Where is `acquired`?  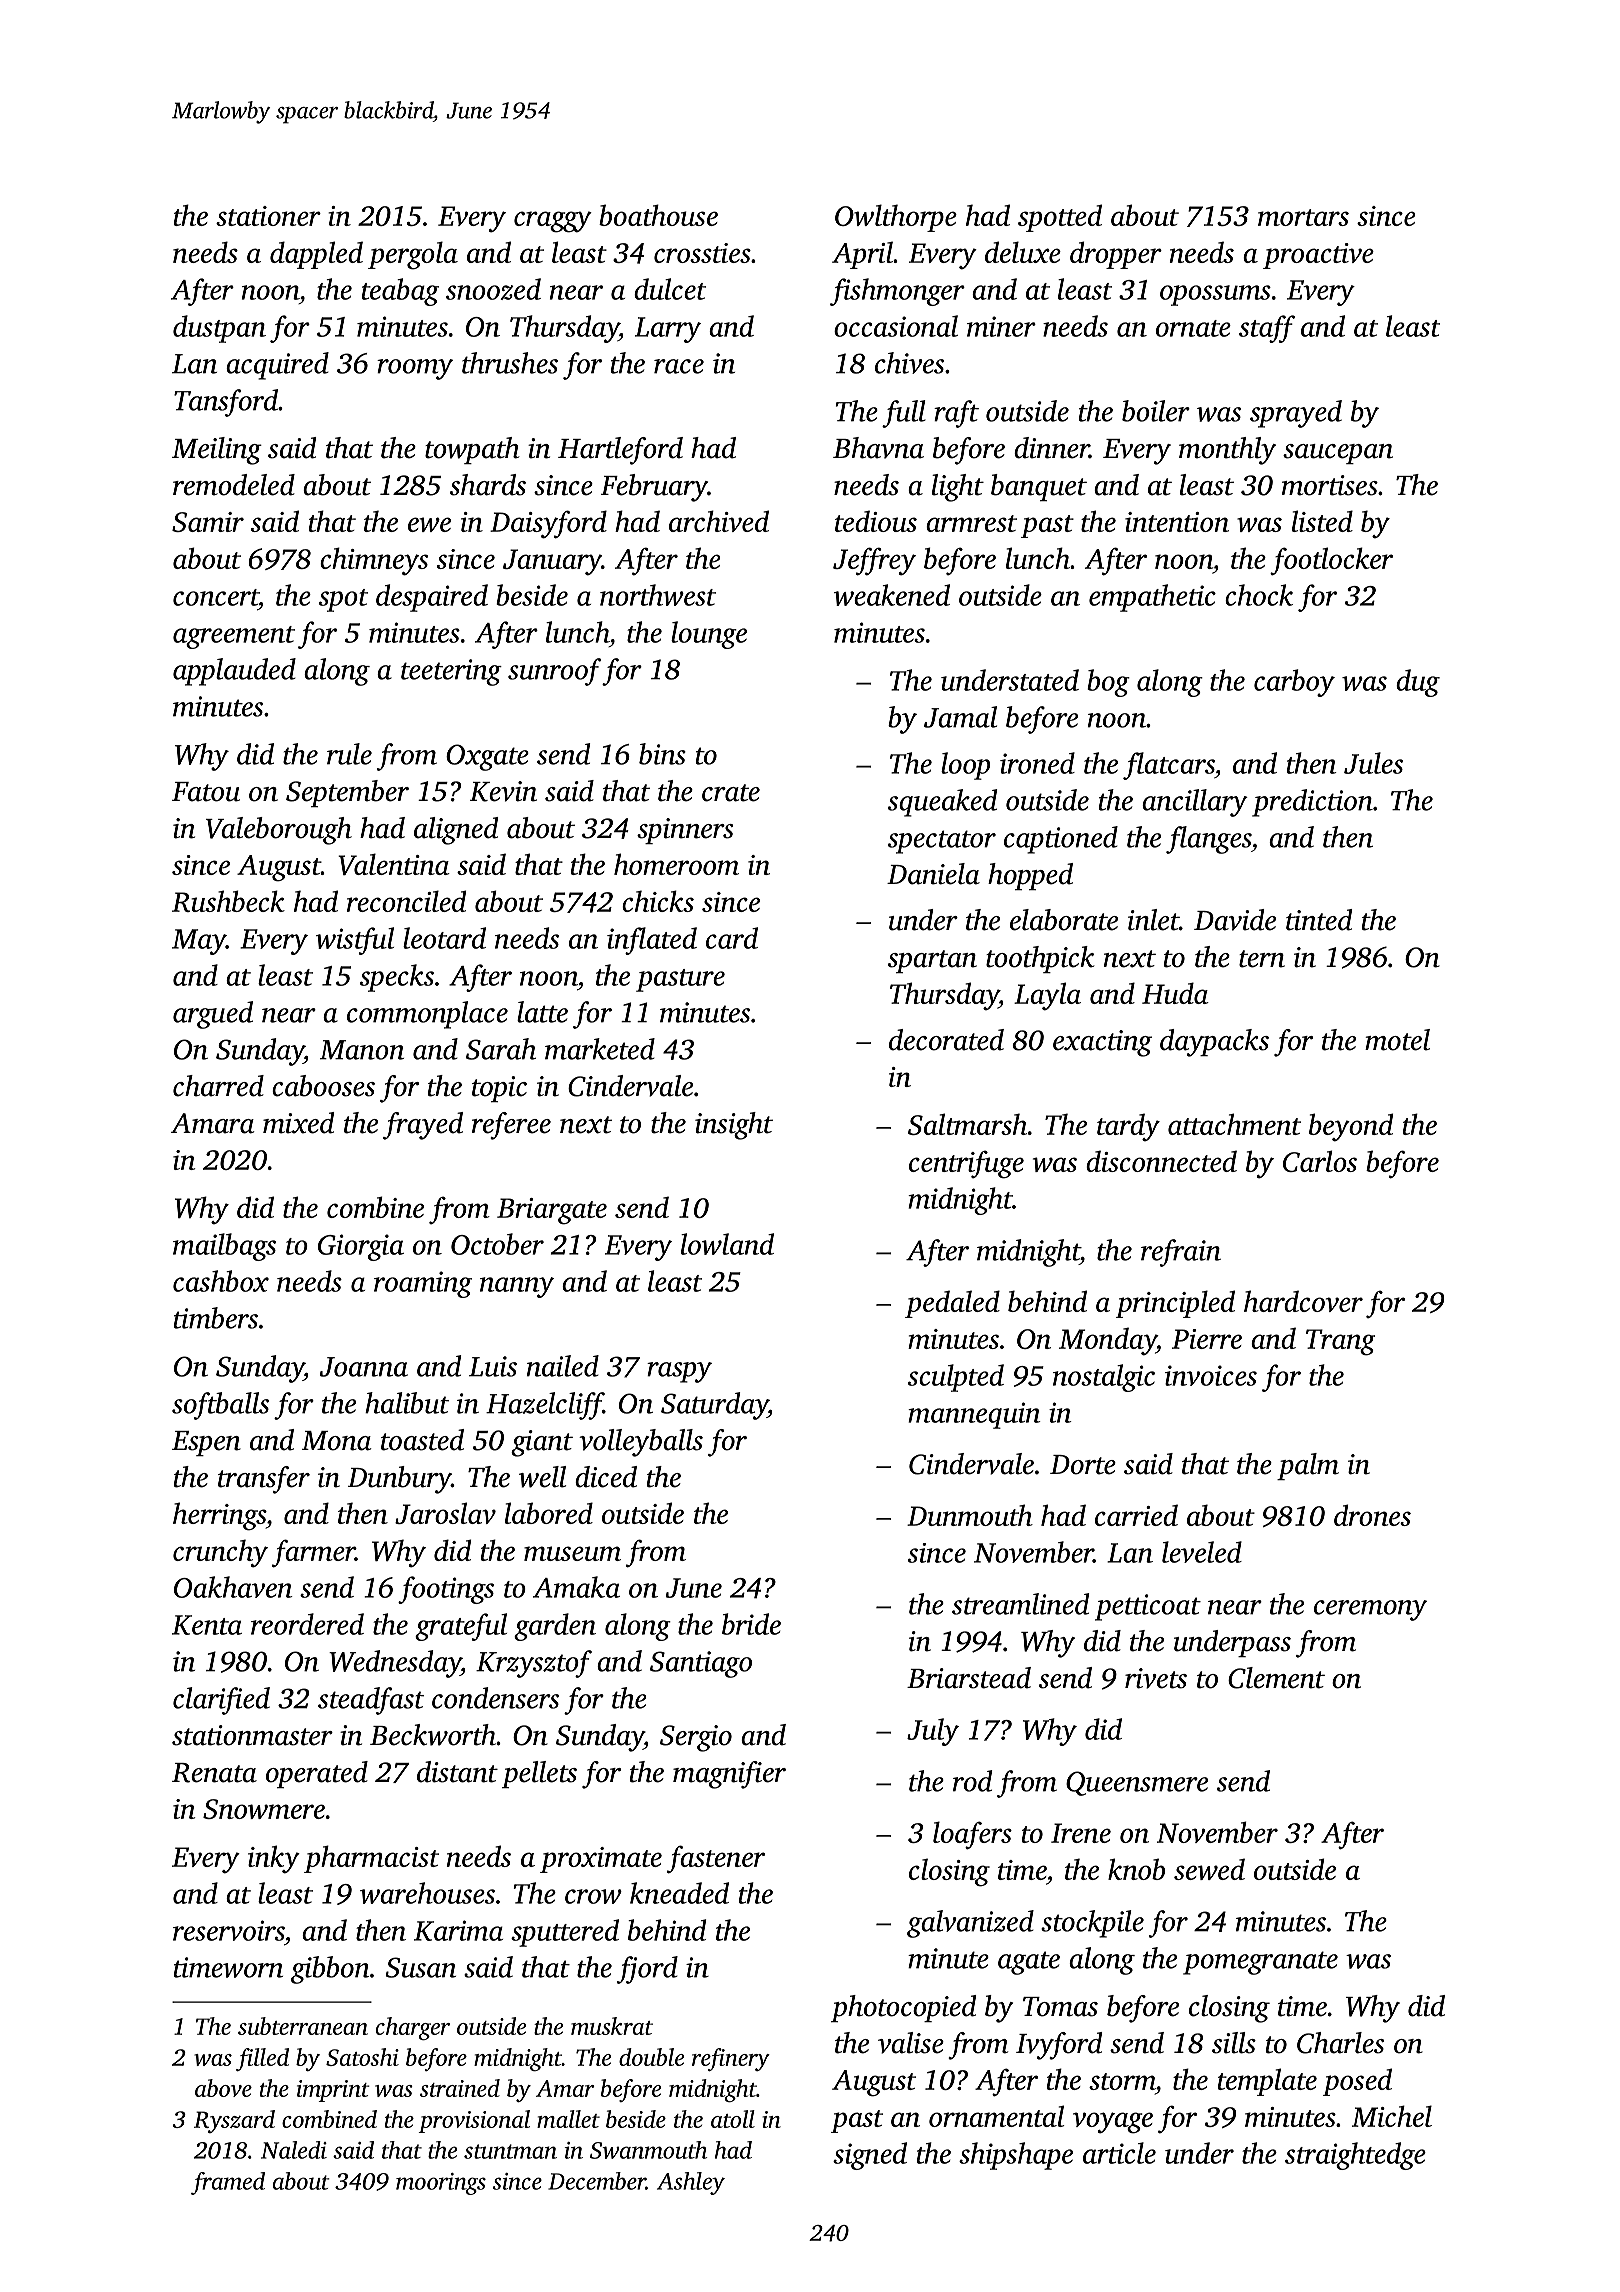
acquired is located at coordinates (277, 366).
